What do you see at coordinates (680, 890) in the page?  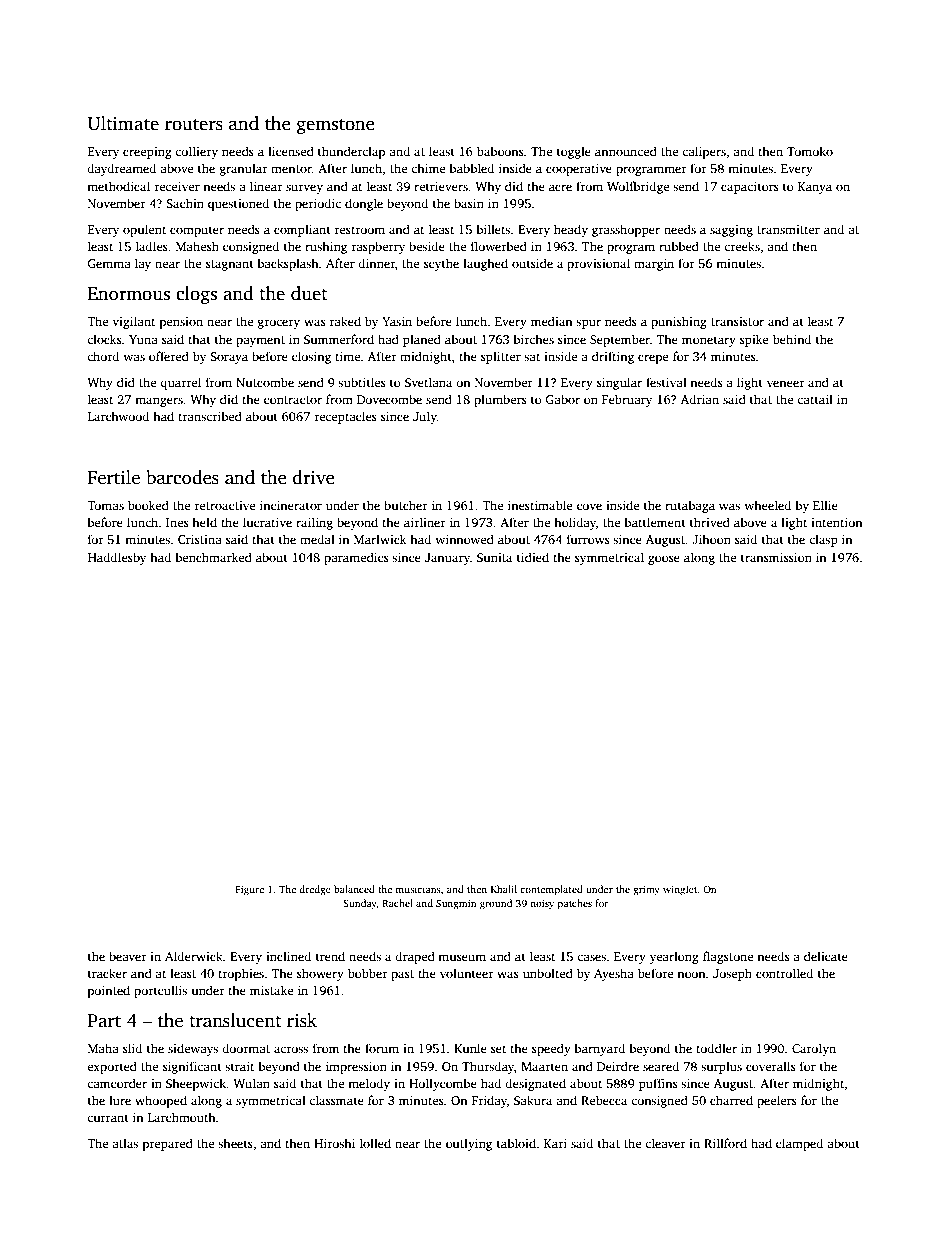 I see `winglet` at bounding box center [680, 890].
